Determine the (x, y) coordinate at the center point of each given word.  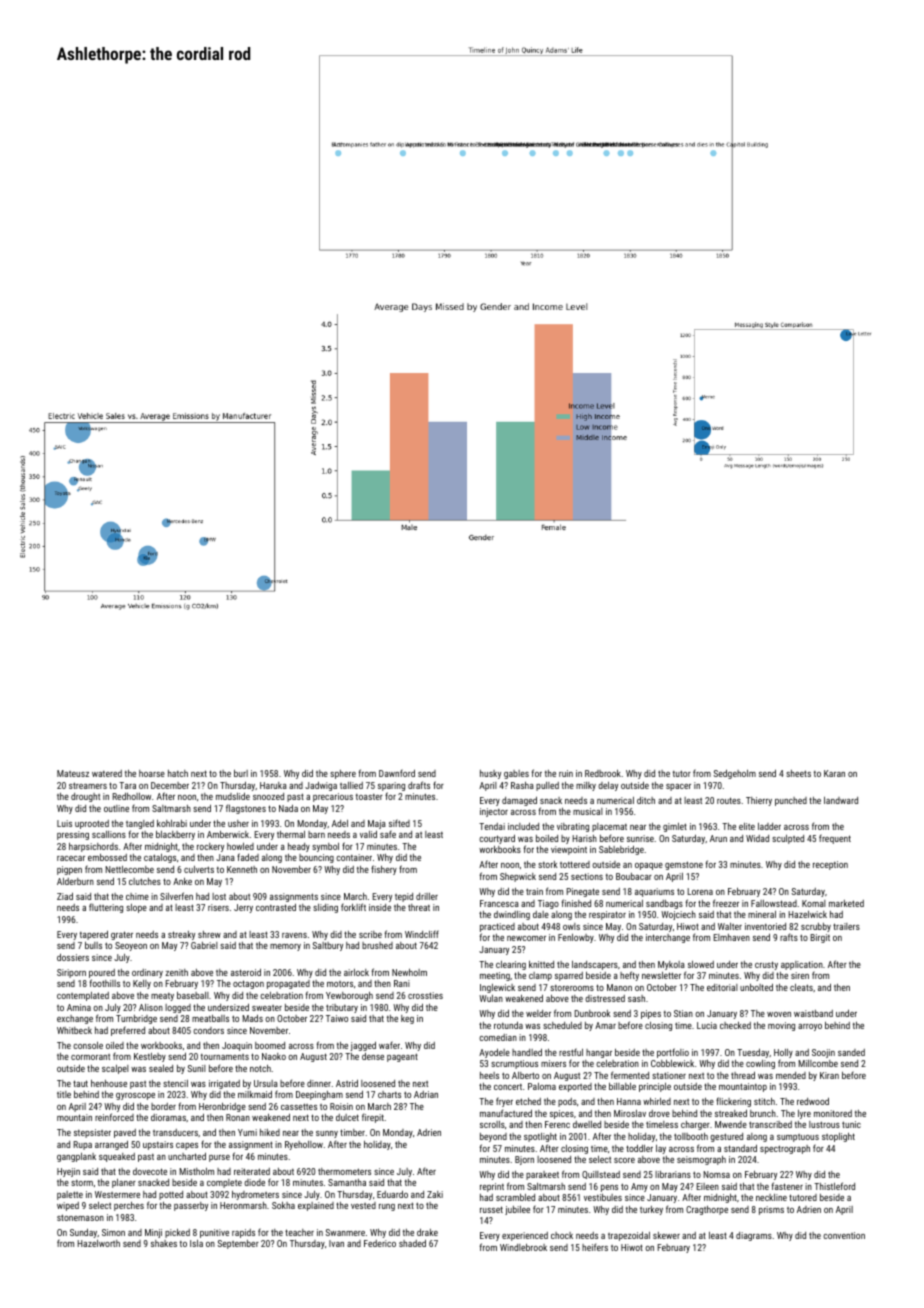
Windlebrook (523, 1247)
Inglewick (497, 988)
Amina (79, 1007)
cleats (801, 987)
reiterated (252, 1171)
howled (240, 846)
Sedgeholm (734, 774)
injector (494, 812)
